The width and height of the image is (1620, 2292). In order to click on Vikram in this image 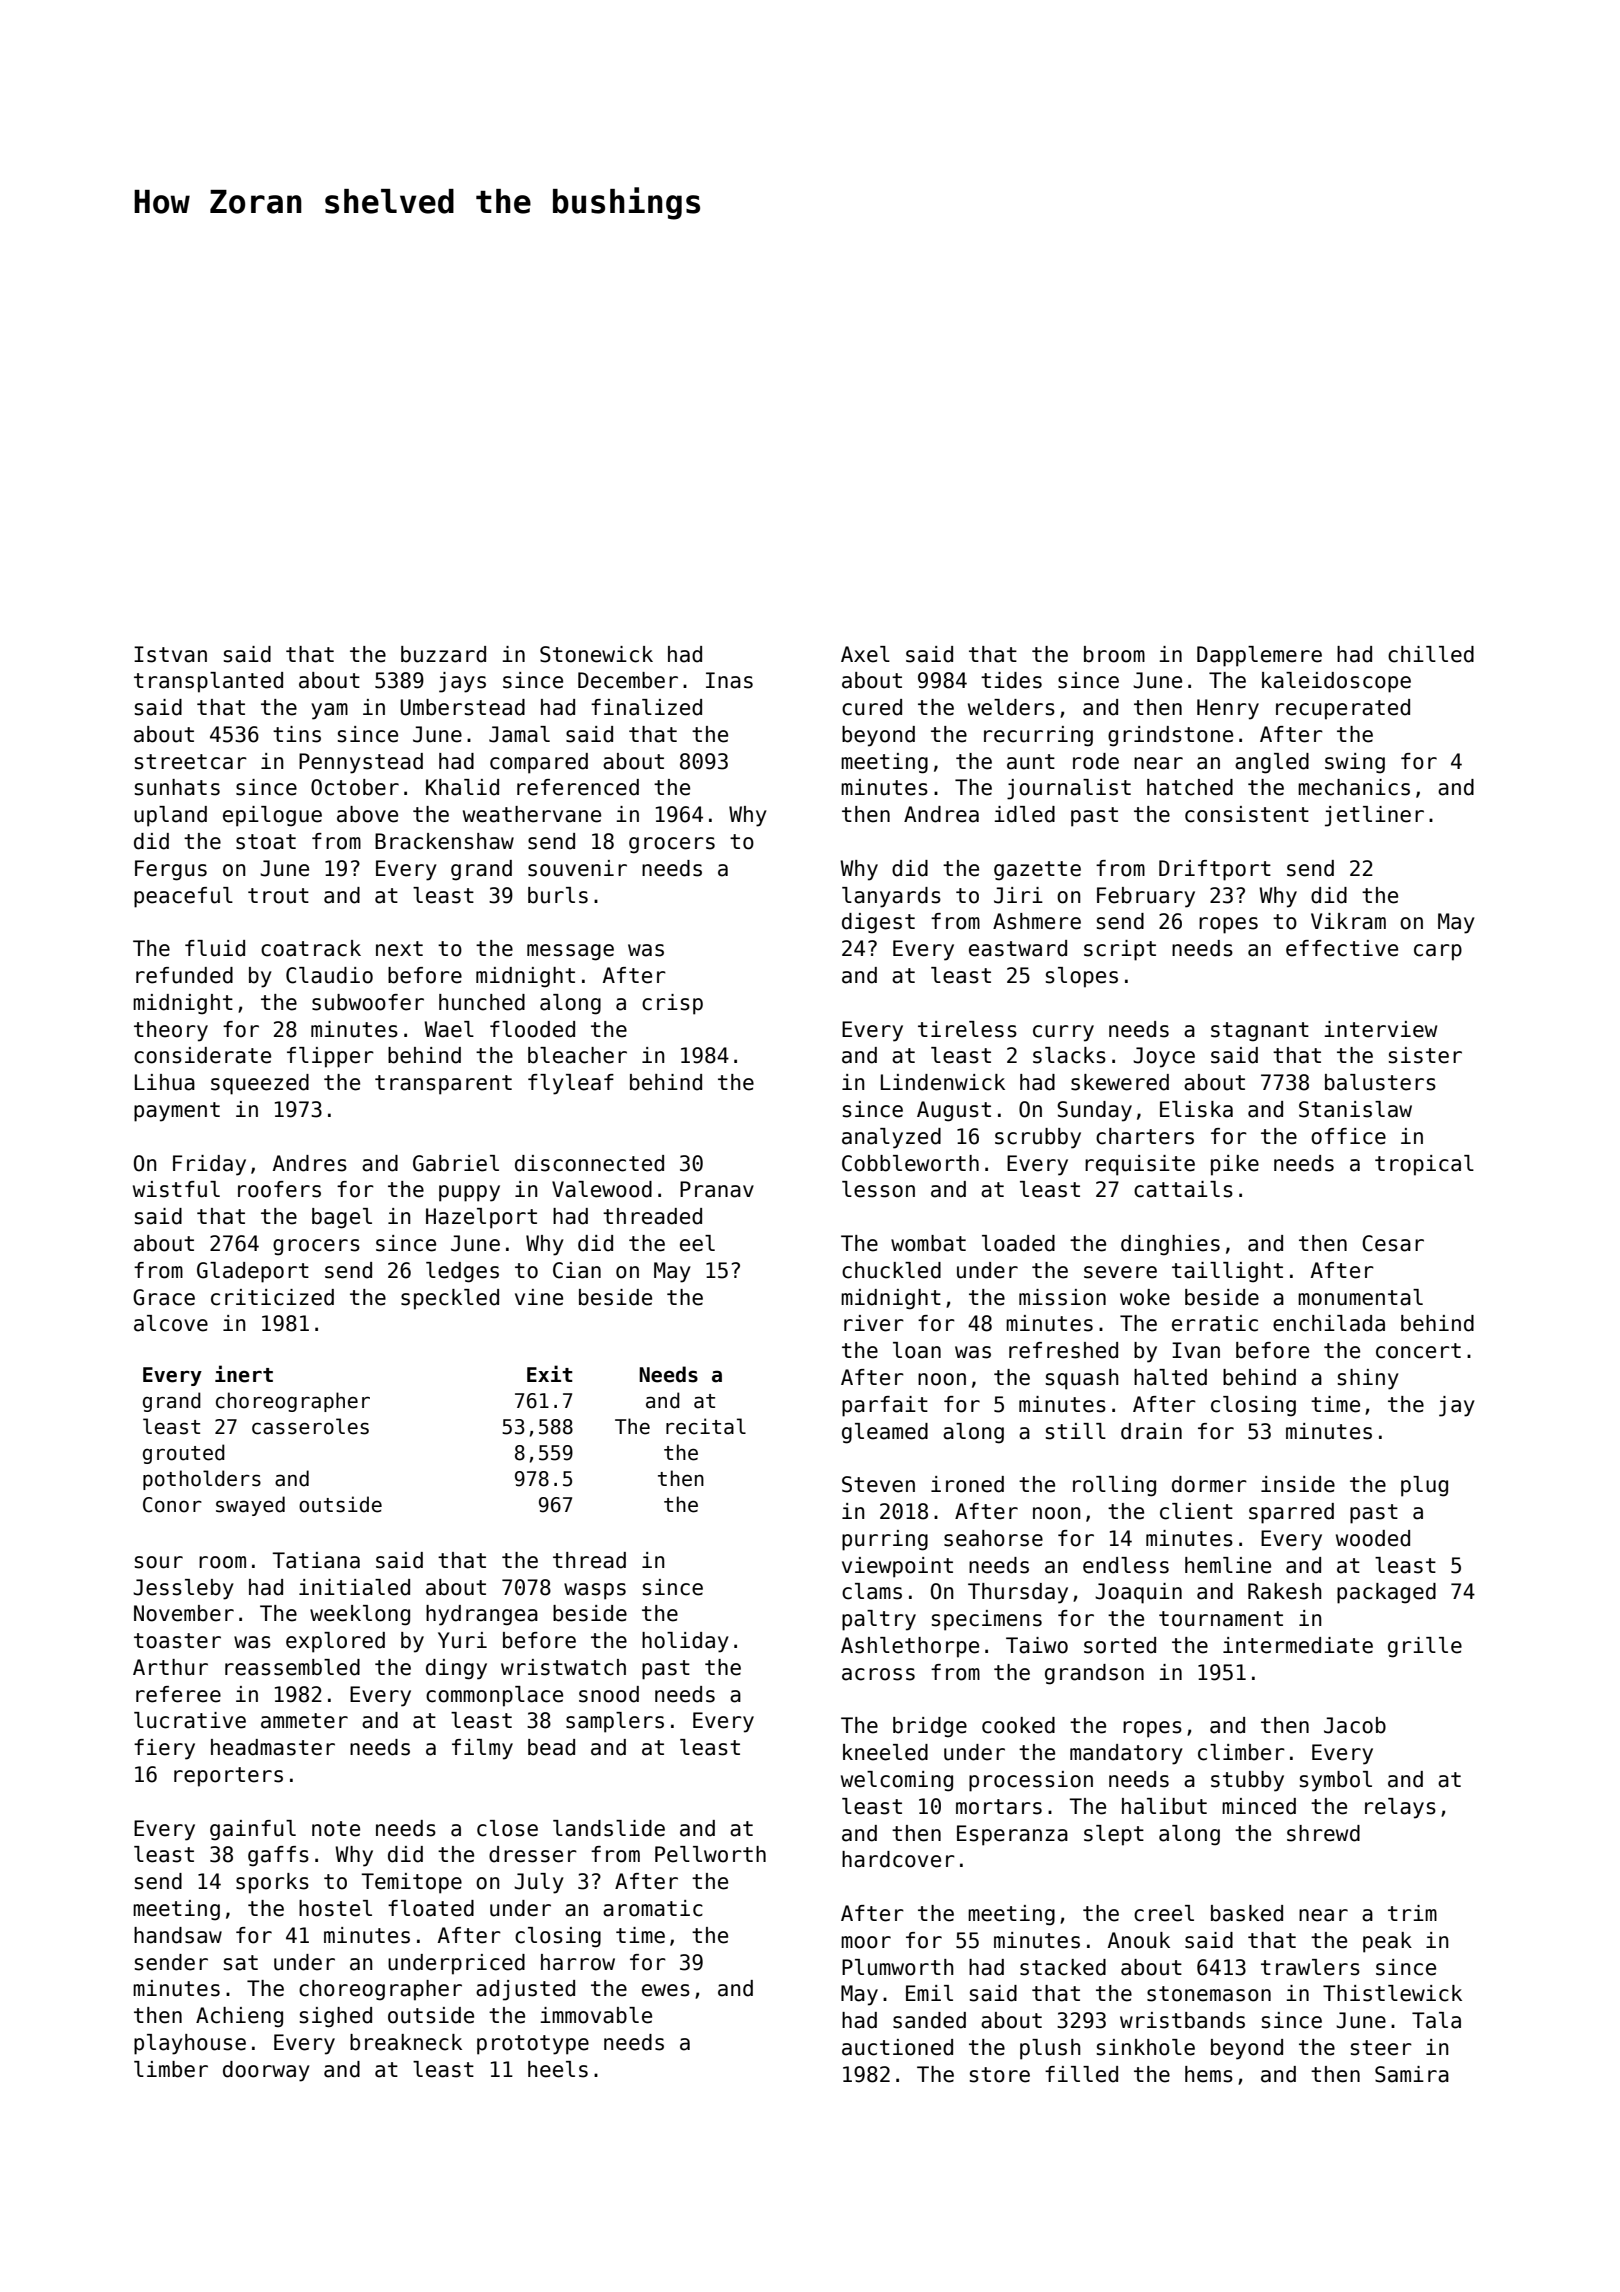, I will do `click(1348, 921)`.
